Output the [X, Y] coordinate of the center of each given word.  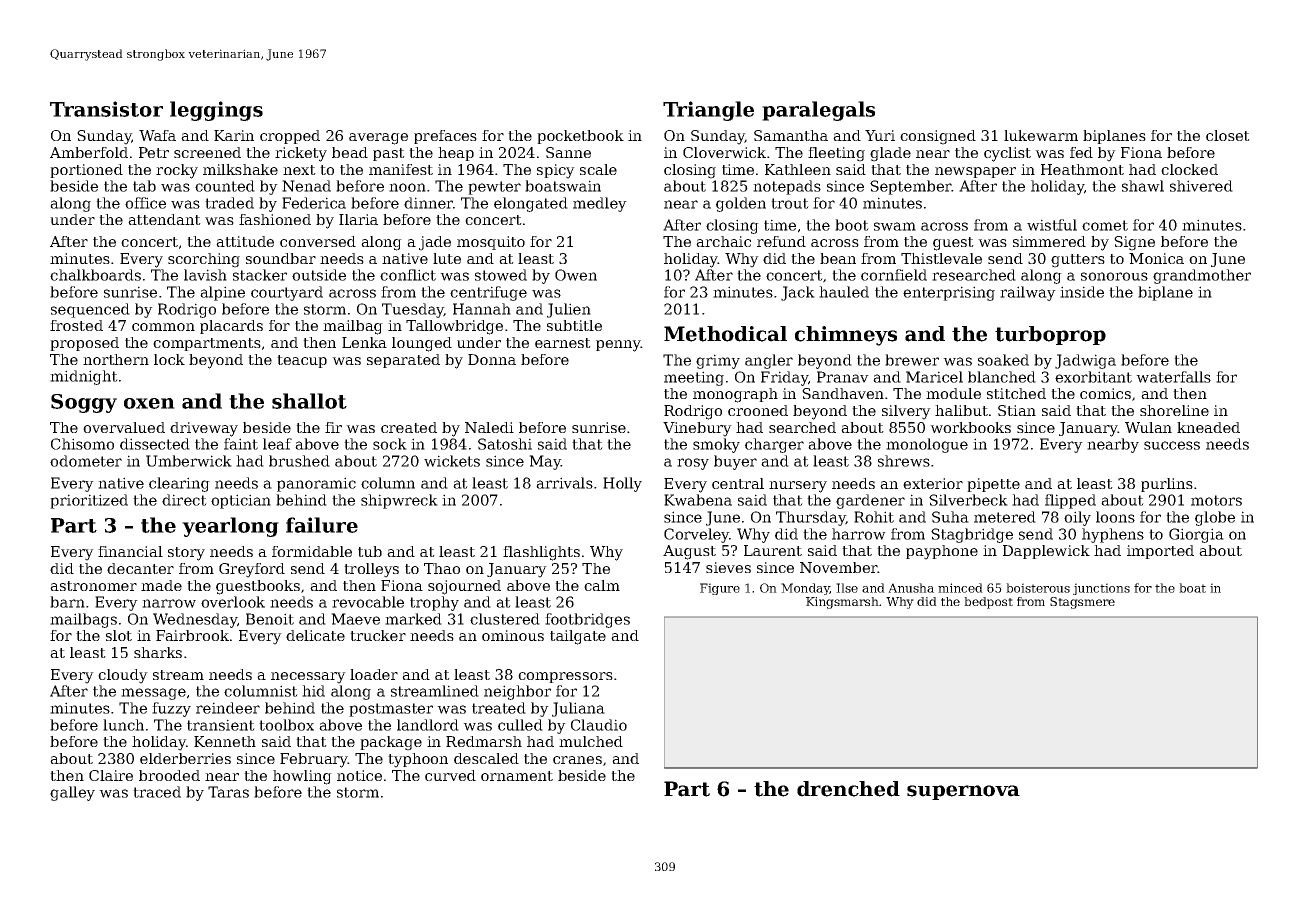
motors [1216, 500]
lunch [123, 725]
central [738, 483]
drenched [848, 789]
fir [333, 427]
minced [960, 588]
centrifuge [488, 293]
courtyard [287, 293]
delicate [315, 635]
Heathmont [1082, 169]
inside [1082, 292]
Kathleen [798, 169]
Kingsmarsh [842, 603]
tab [144, 186]
